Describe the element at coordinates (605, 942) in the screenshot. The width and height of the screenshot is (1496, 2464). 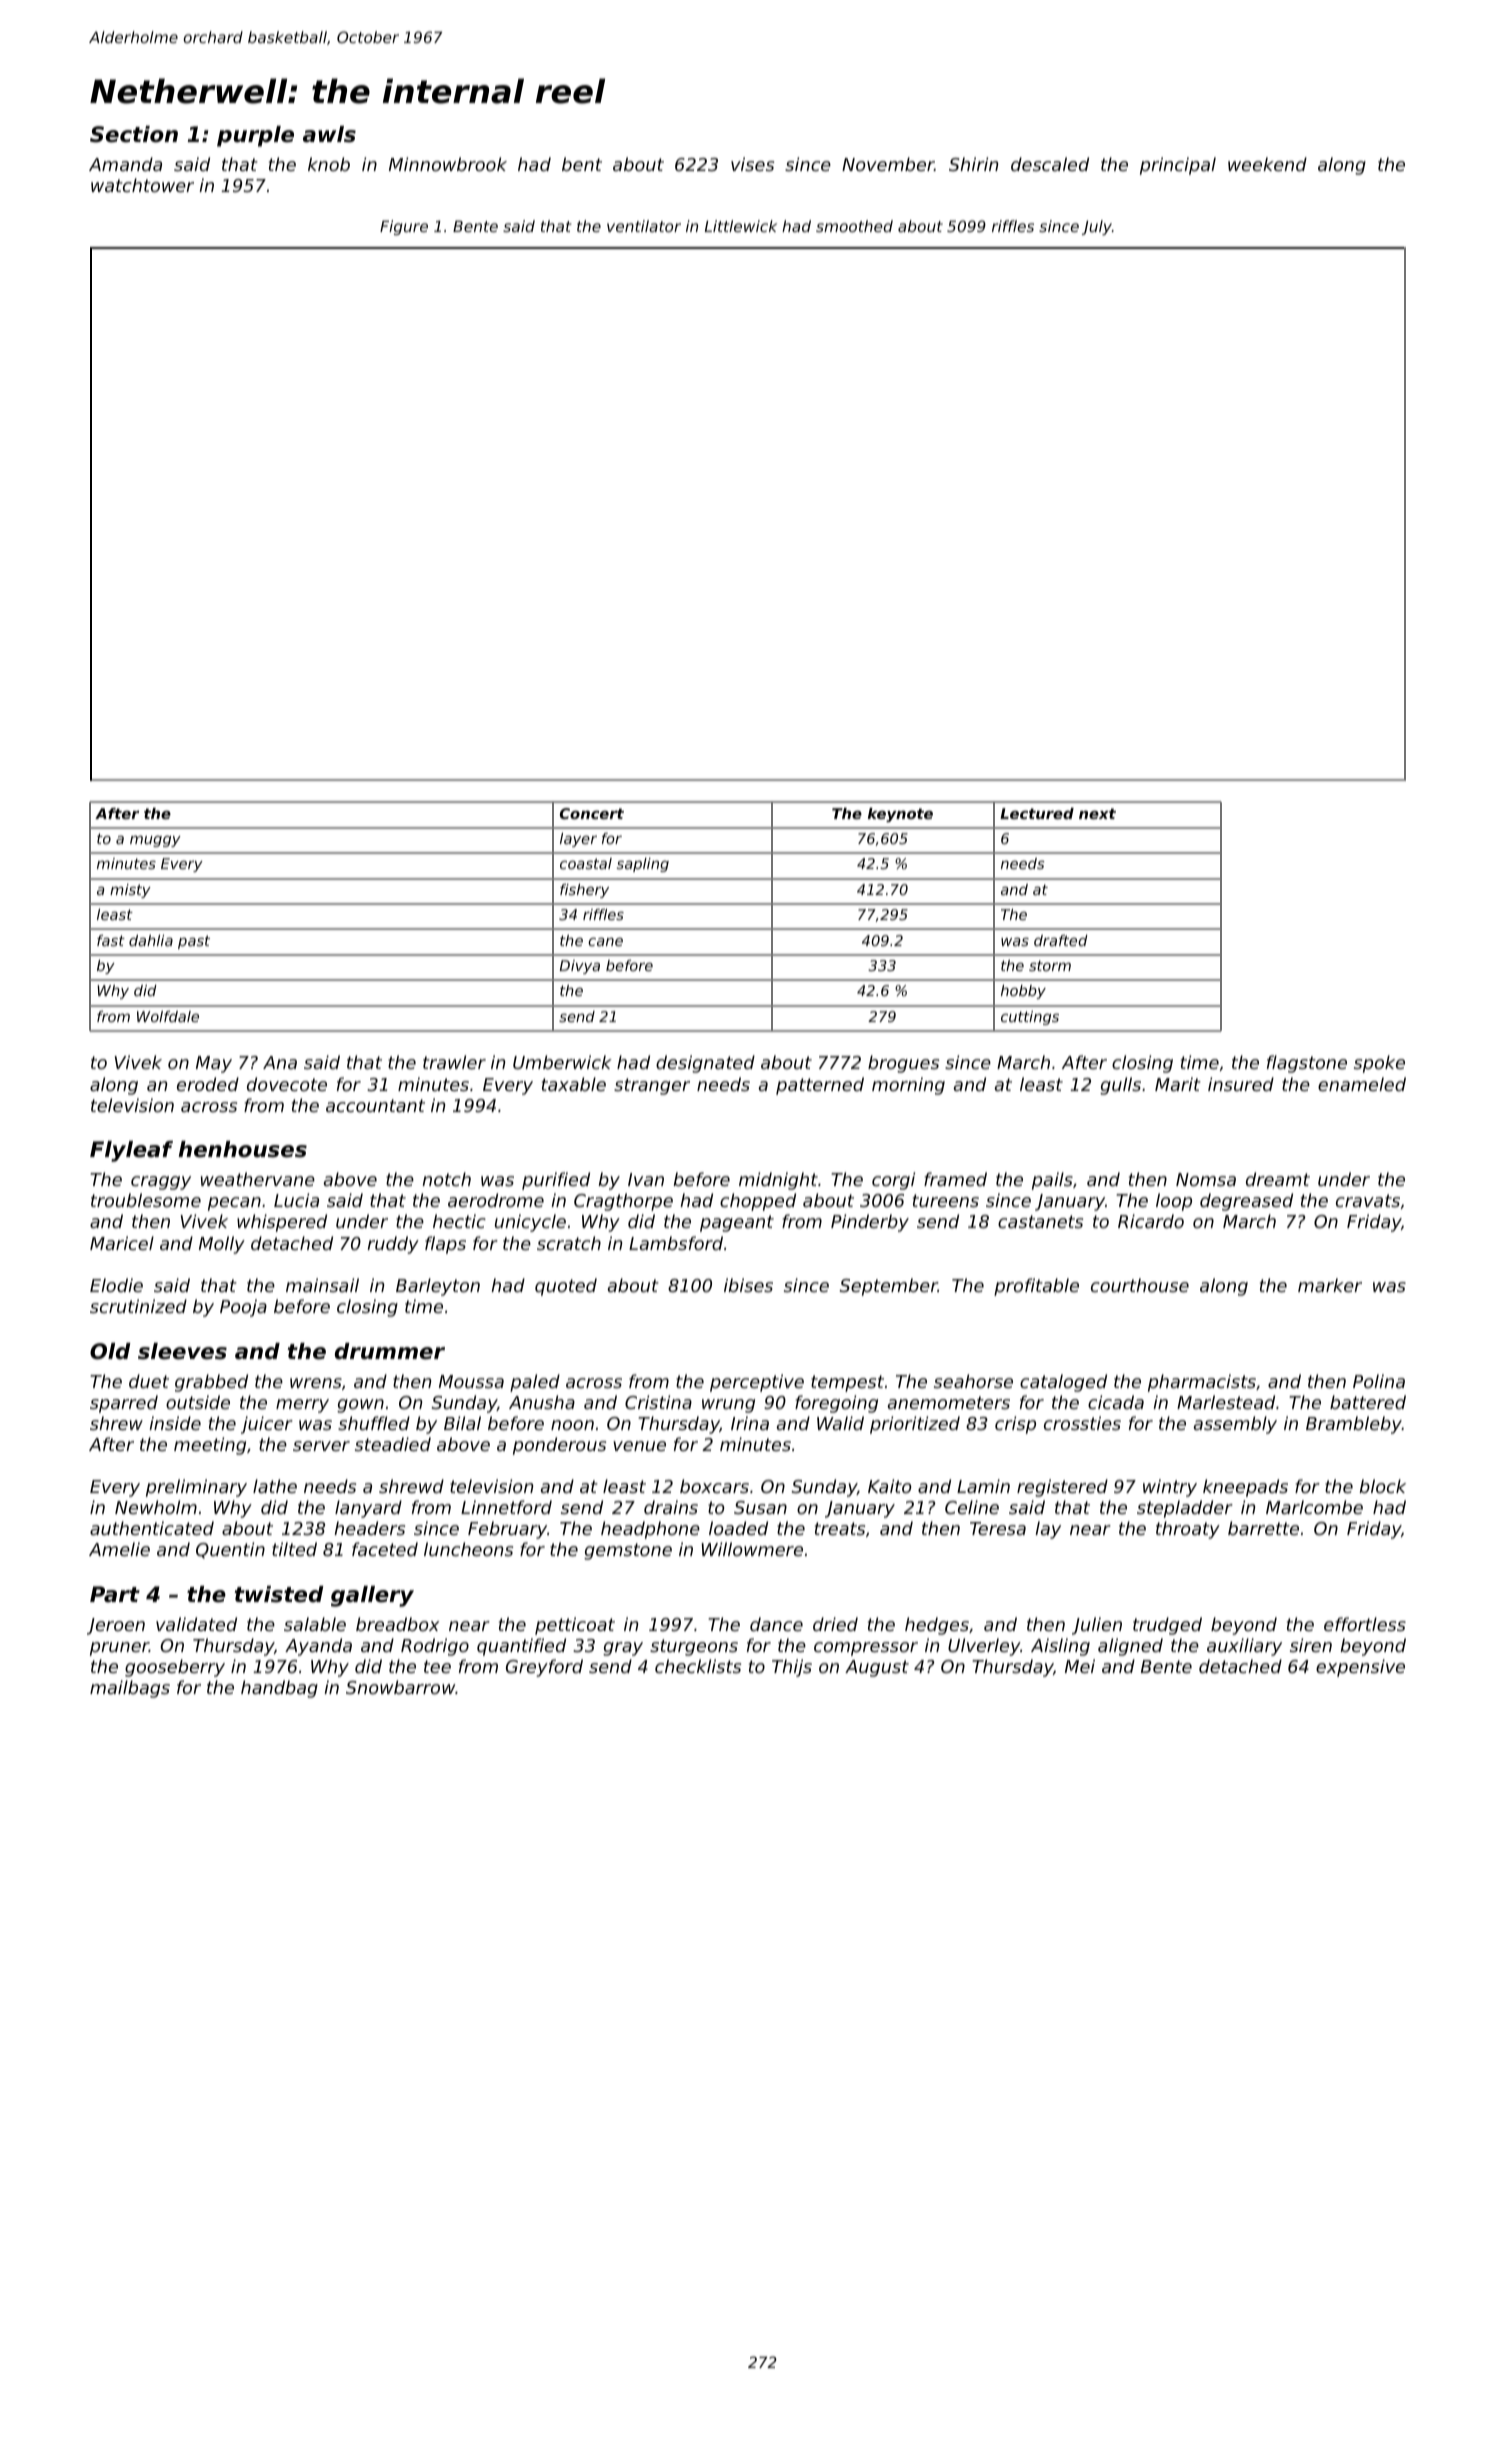
I see `cane` at that location.
